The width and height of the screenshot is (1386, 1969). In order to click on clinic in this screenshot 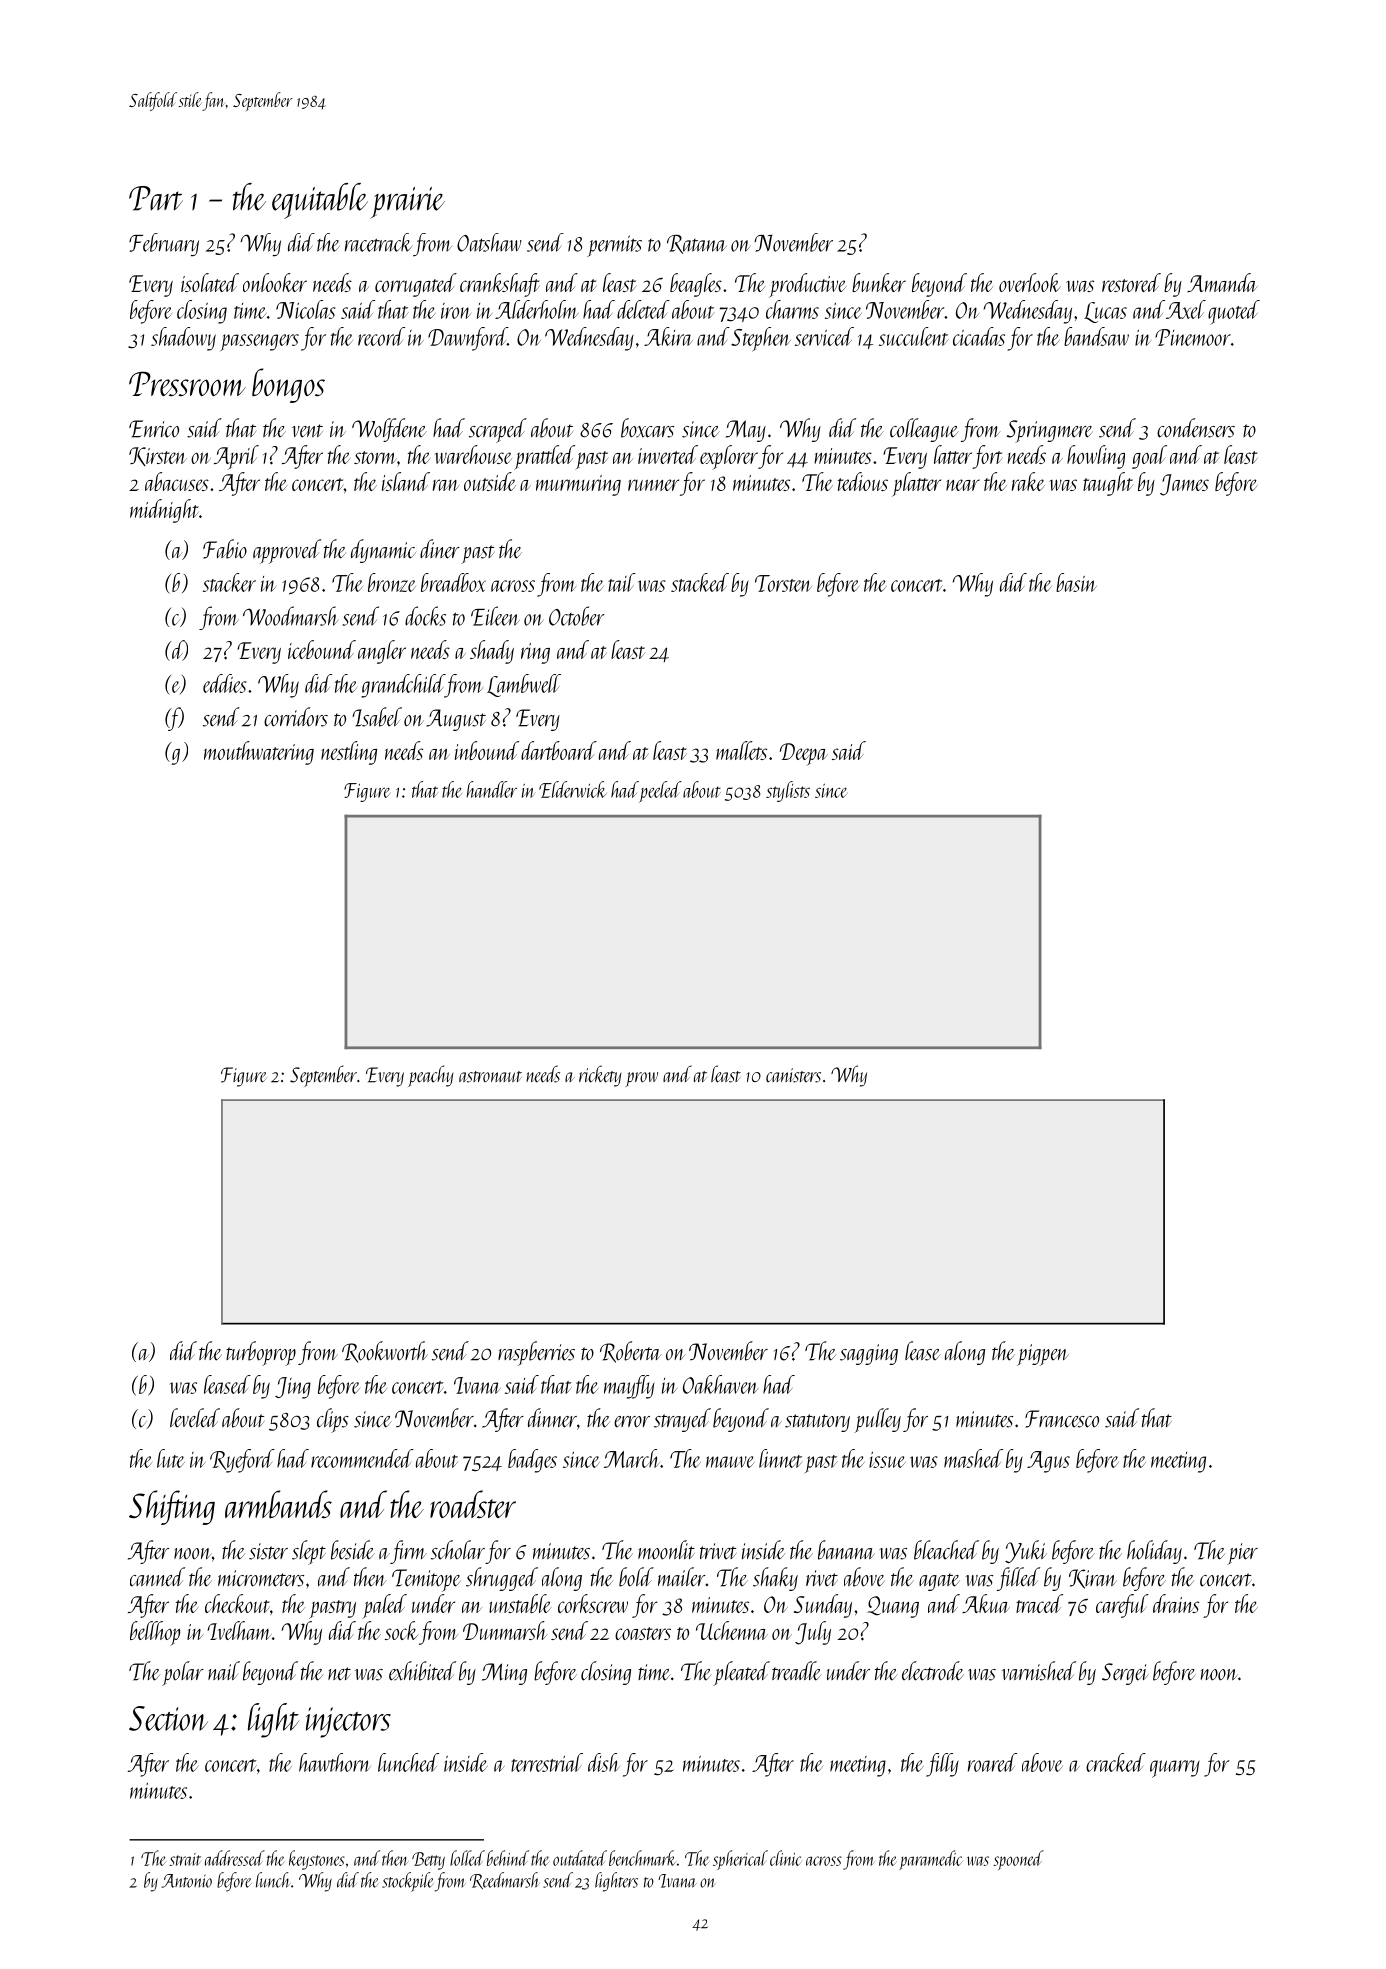, I will do `click(786, 1858)`.
